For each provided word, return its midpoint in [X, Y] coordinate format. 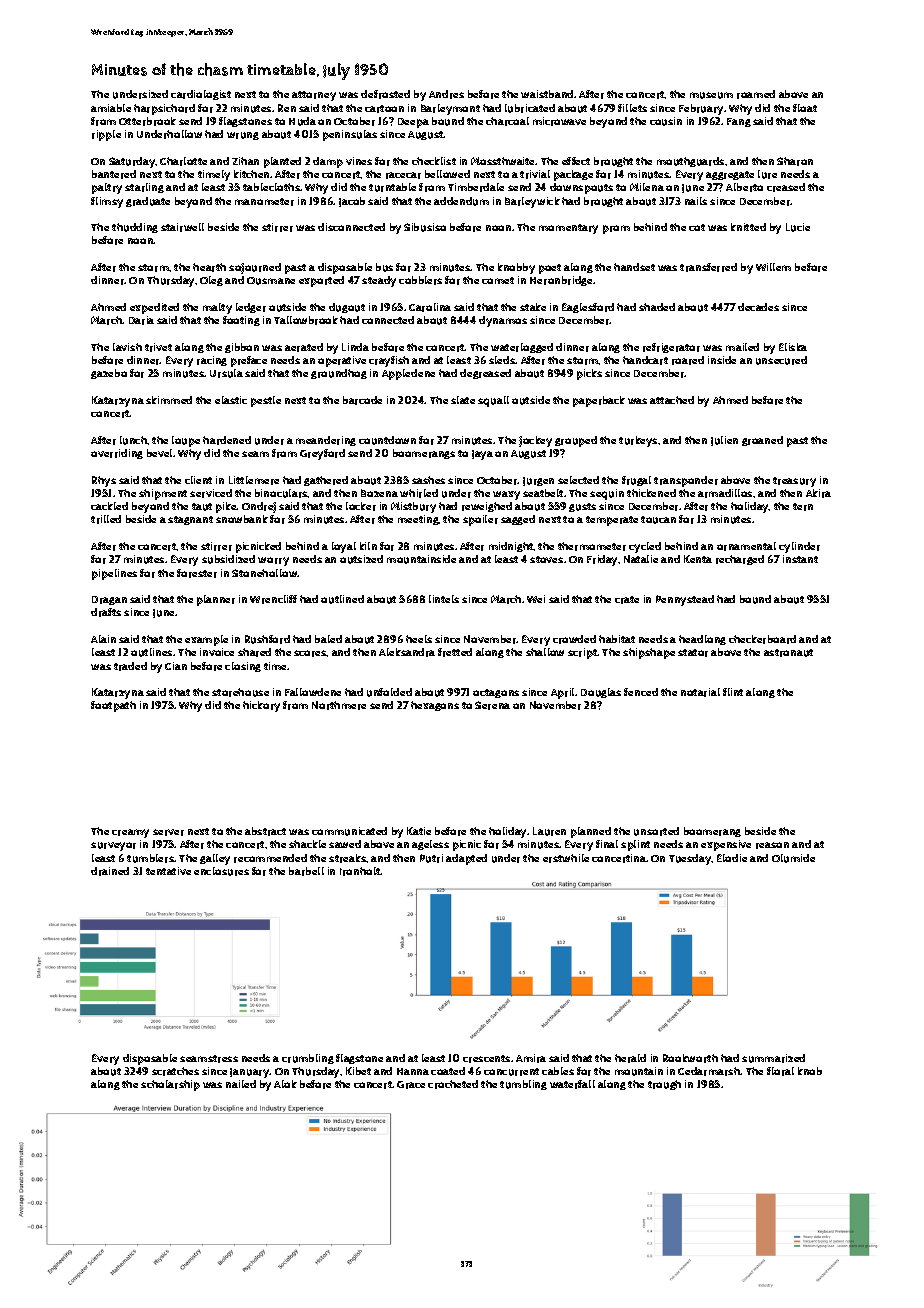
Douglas [601, 693]
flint [733, 692]
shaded [657, 307]
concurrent [511, 1072]
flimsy [107, 202]
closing [243, 667]
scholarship [170, 1085]
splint [635, 845]
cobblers [420, 280]
